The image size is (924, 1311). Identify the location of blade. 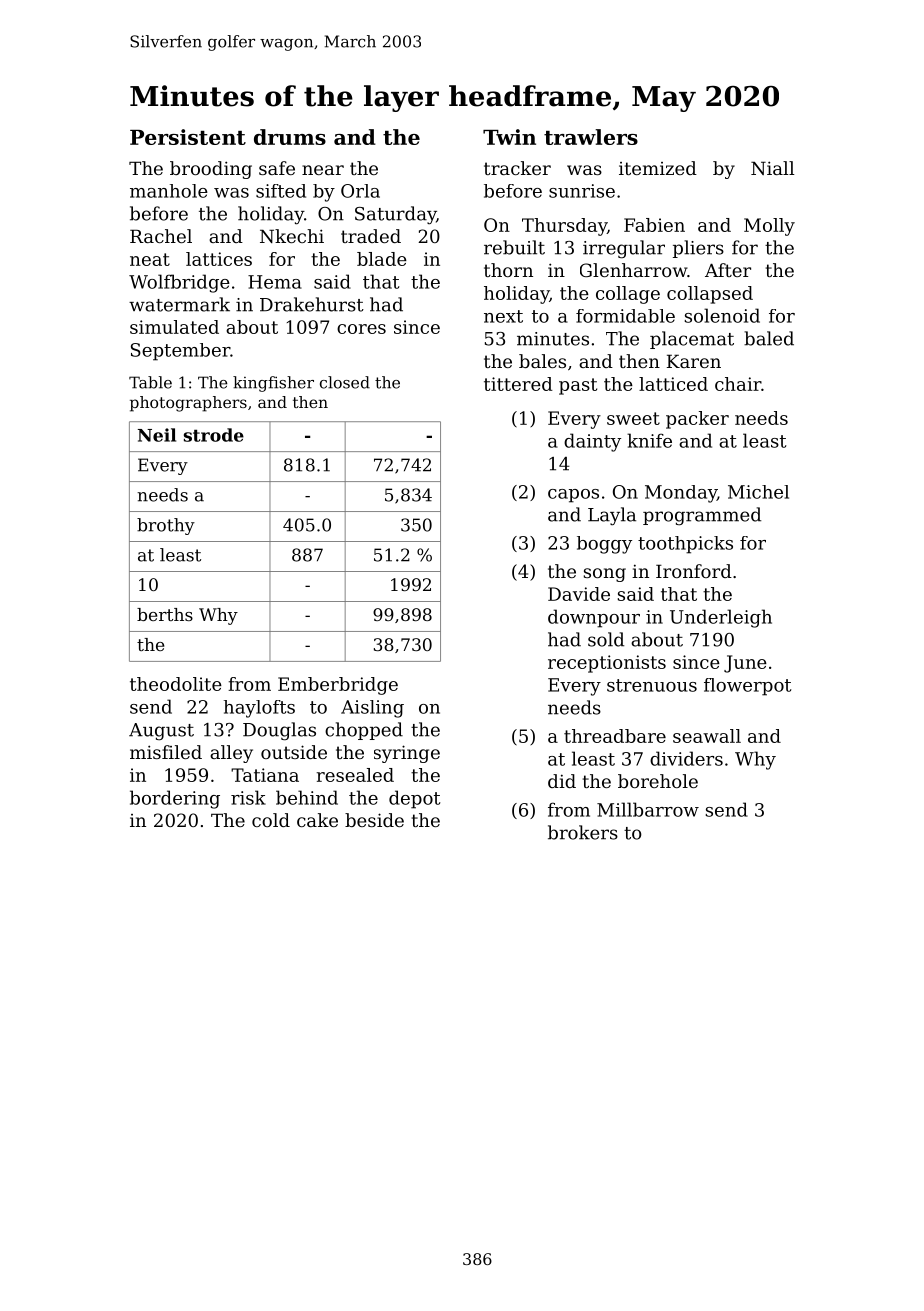
(382, 259).
